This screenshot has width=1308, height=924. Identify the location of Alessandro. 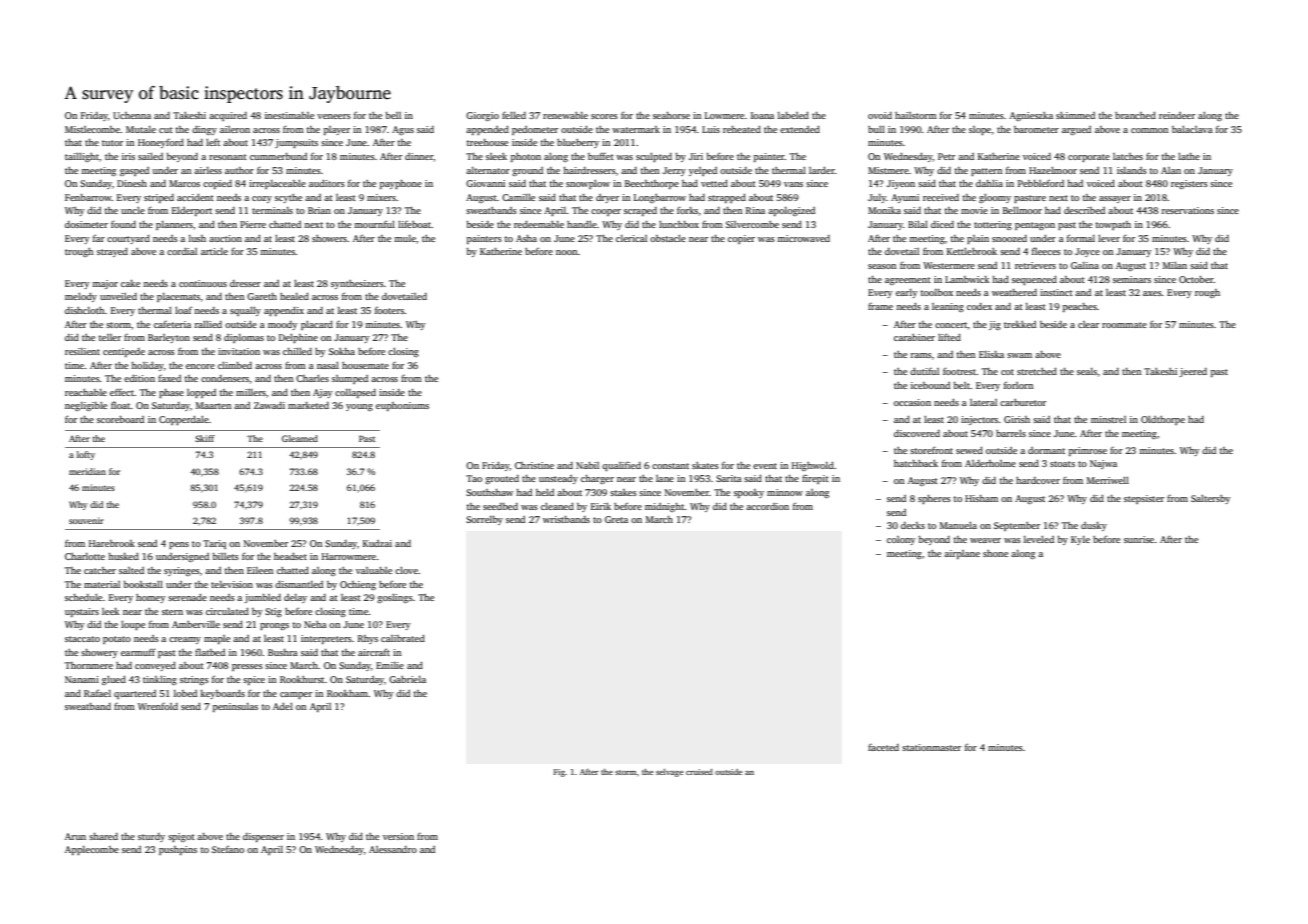
(393, 849).
